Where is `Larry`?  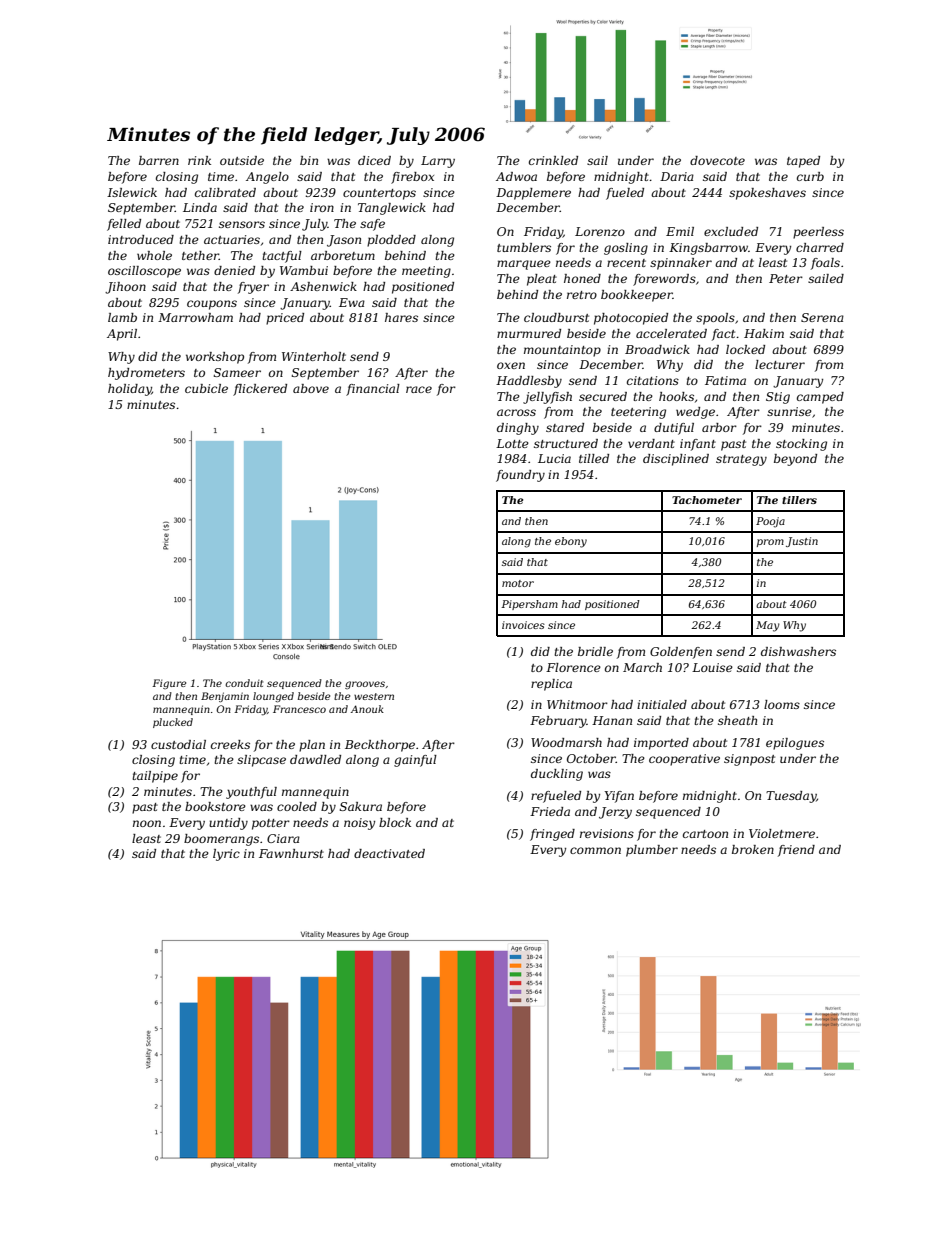
Larry is located at coordinates (438, 162).
